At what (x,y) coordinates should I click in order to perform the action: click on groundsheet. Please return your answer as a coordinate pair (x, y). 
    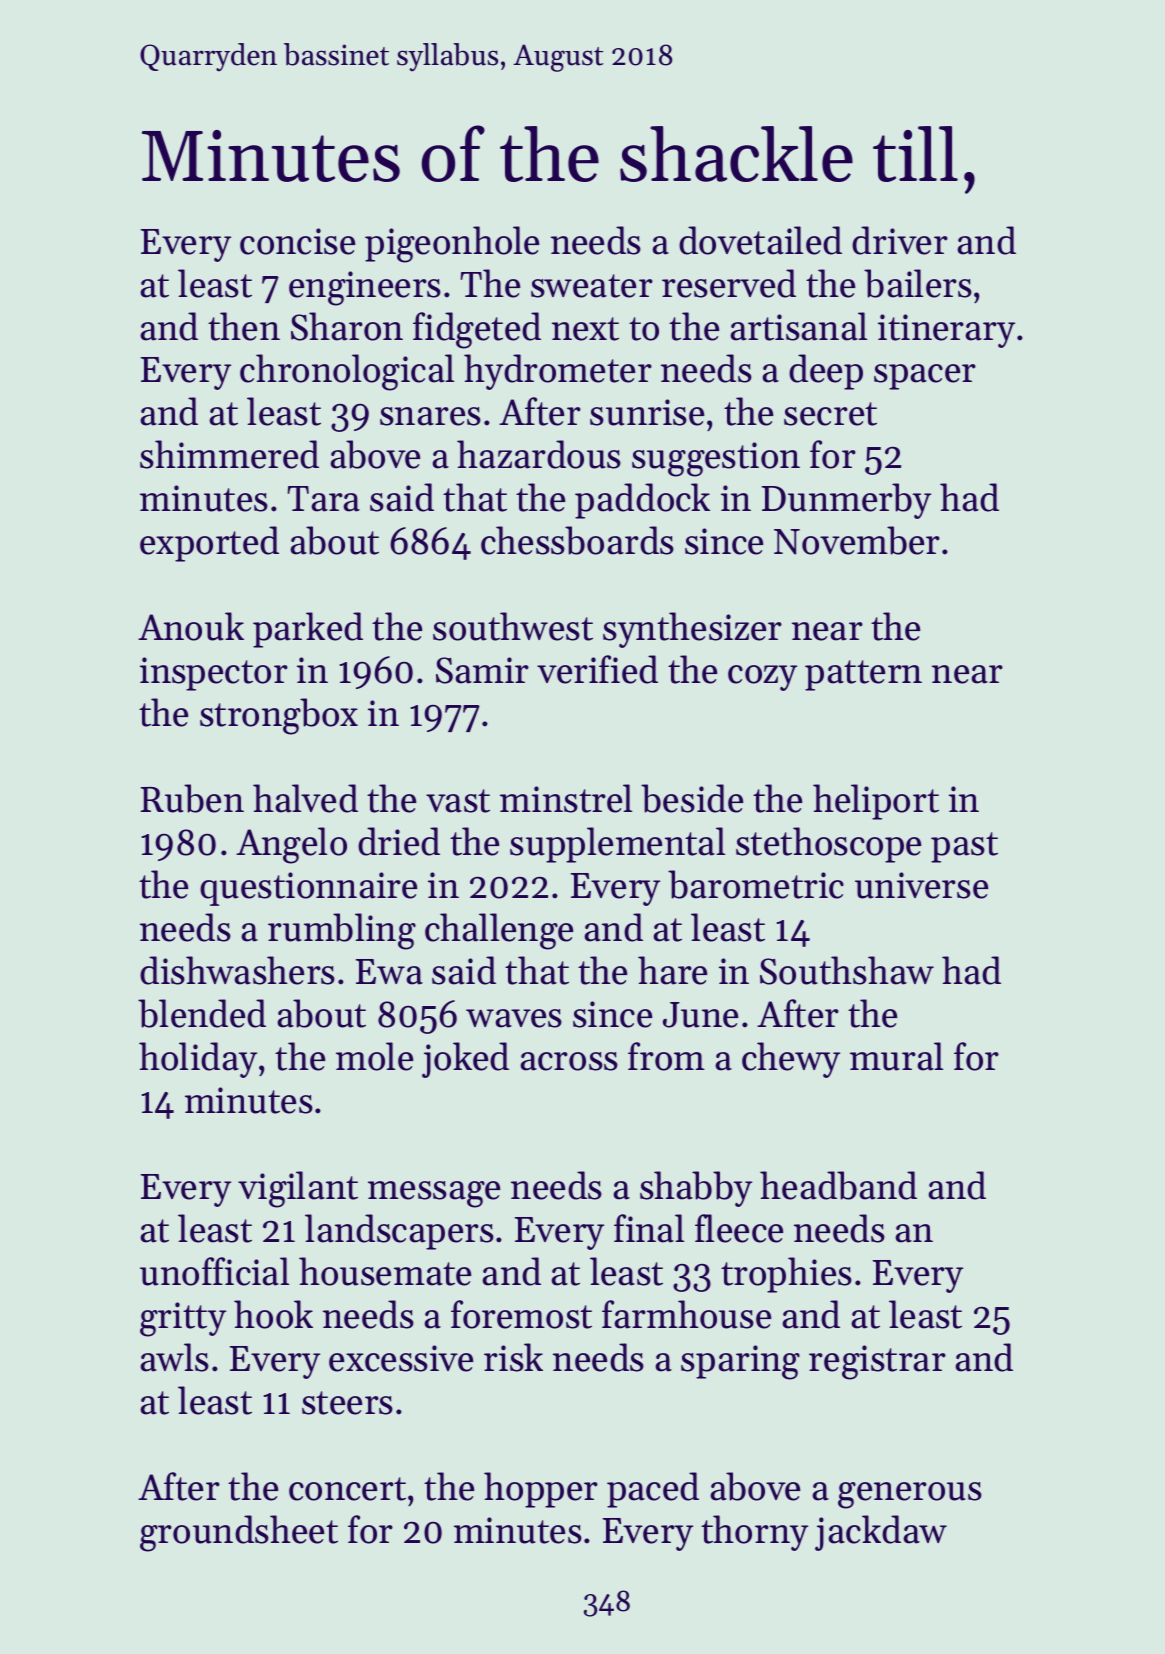
    Looking at the image, I should click on (239, 1533).
